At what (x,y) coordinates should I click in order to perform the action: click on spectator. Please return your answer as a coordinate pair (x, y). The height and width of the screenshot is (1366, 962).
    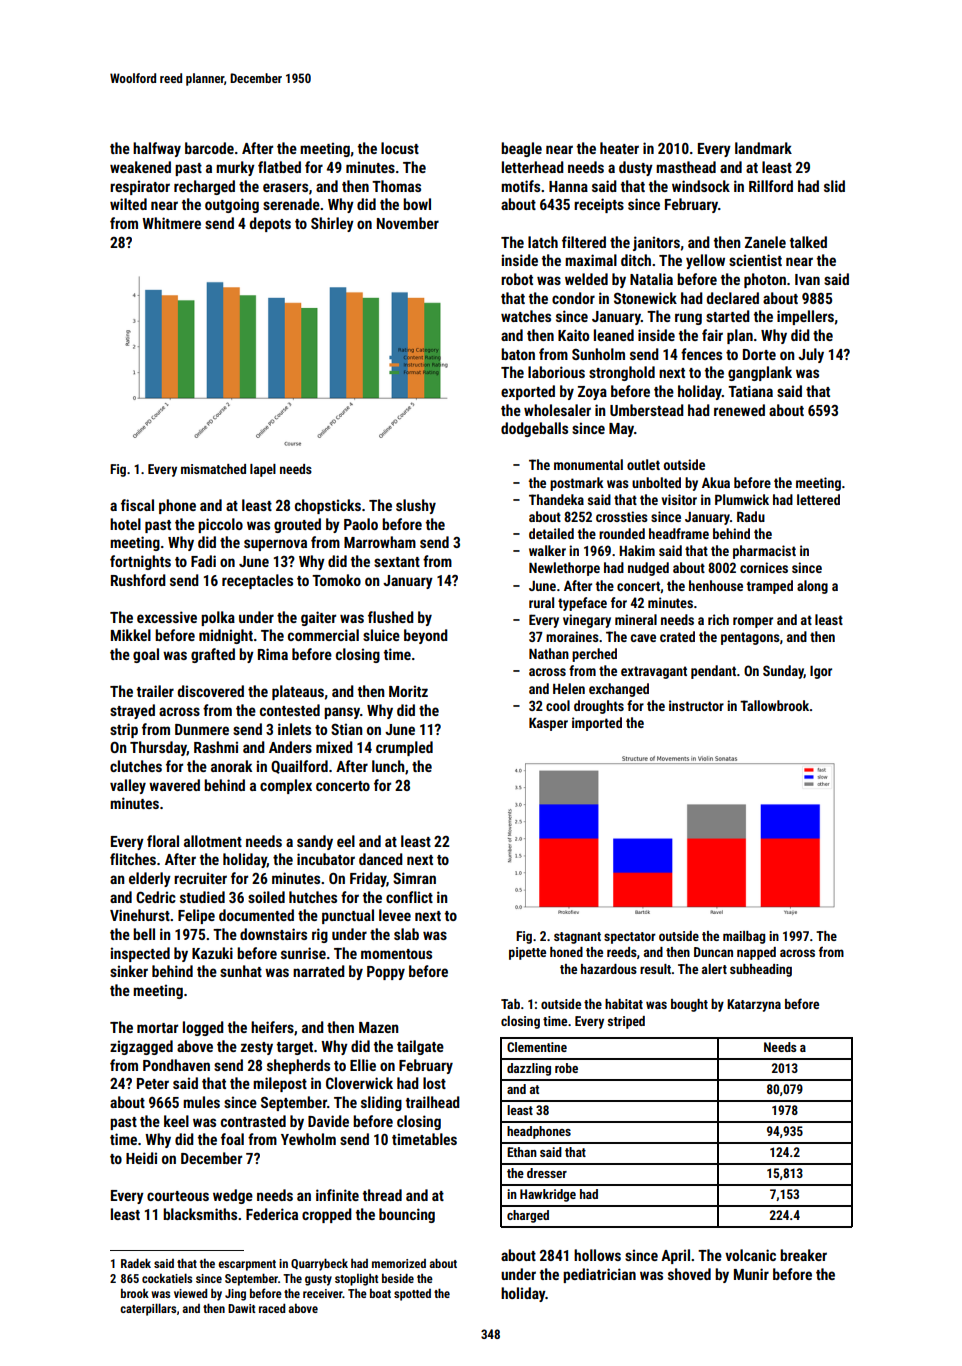
    Looking at the image, I should click on (630, 938).
